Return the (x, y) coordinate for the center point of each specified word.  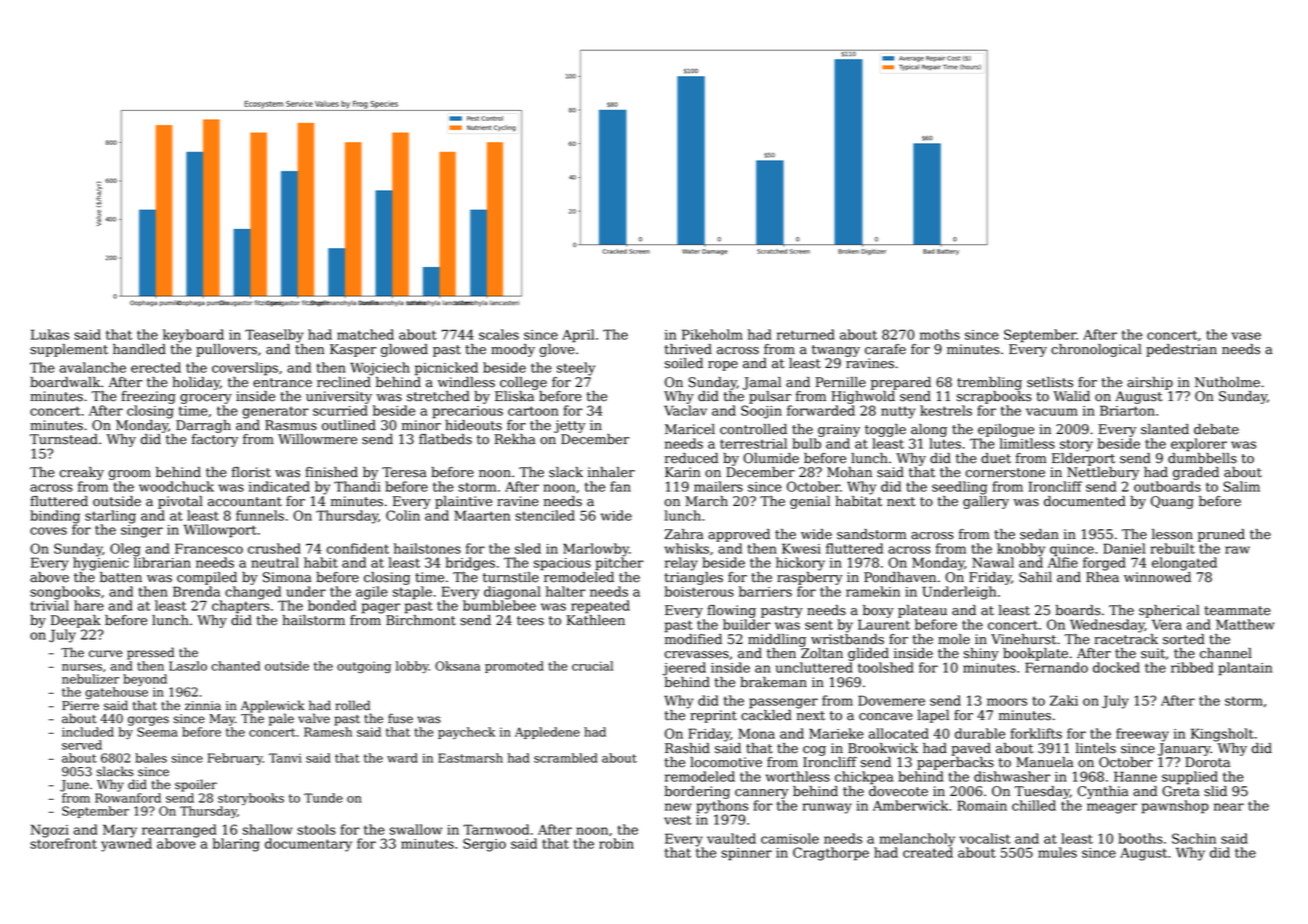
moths (940, 334)
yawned (126, 845)
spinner (746, 854)
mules (1057, 852)
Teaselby (274, 336)
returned (806, 334)
